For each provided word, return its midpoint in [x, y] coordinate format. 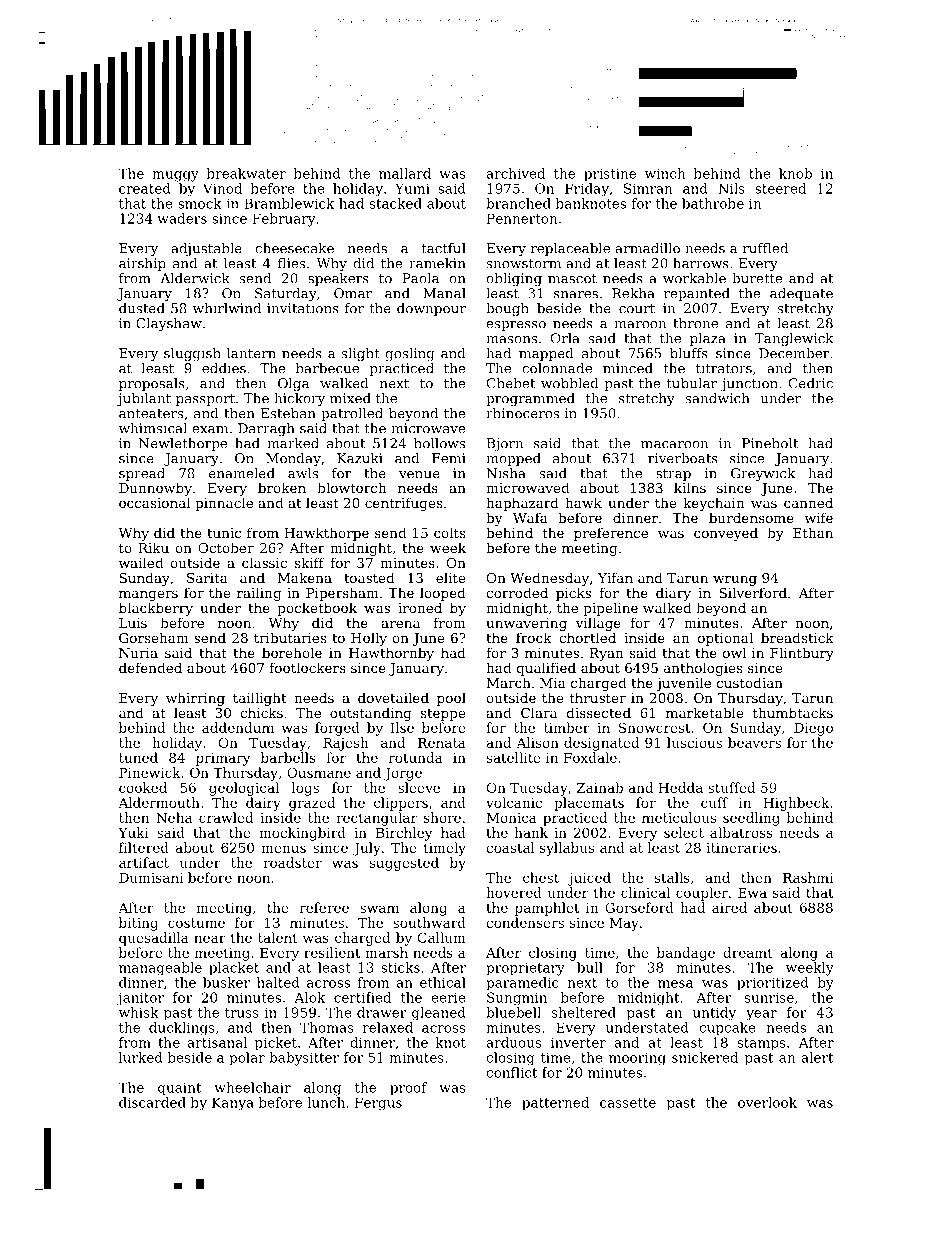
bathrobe [713, 203]
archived [515, 173]
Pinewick [150, 772]
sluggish [192, 355]
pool [451, 699]
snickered [705, 1057]
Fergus [378, 1104]
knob [795, 173]
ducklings [182, 1029]
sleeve [419, 787]
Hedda [681, 787]
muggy [175, 176]
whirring [195, 699]
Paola [420, 278]
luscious [694, 742]
